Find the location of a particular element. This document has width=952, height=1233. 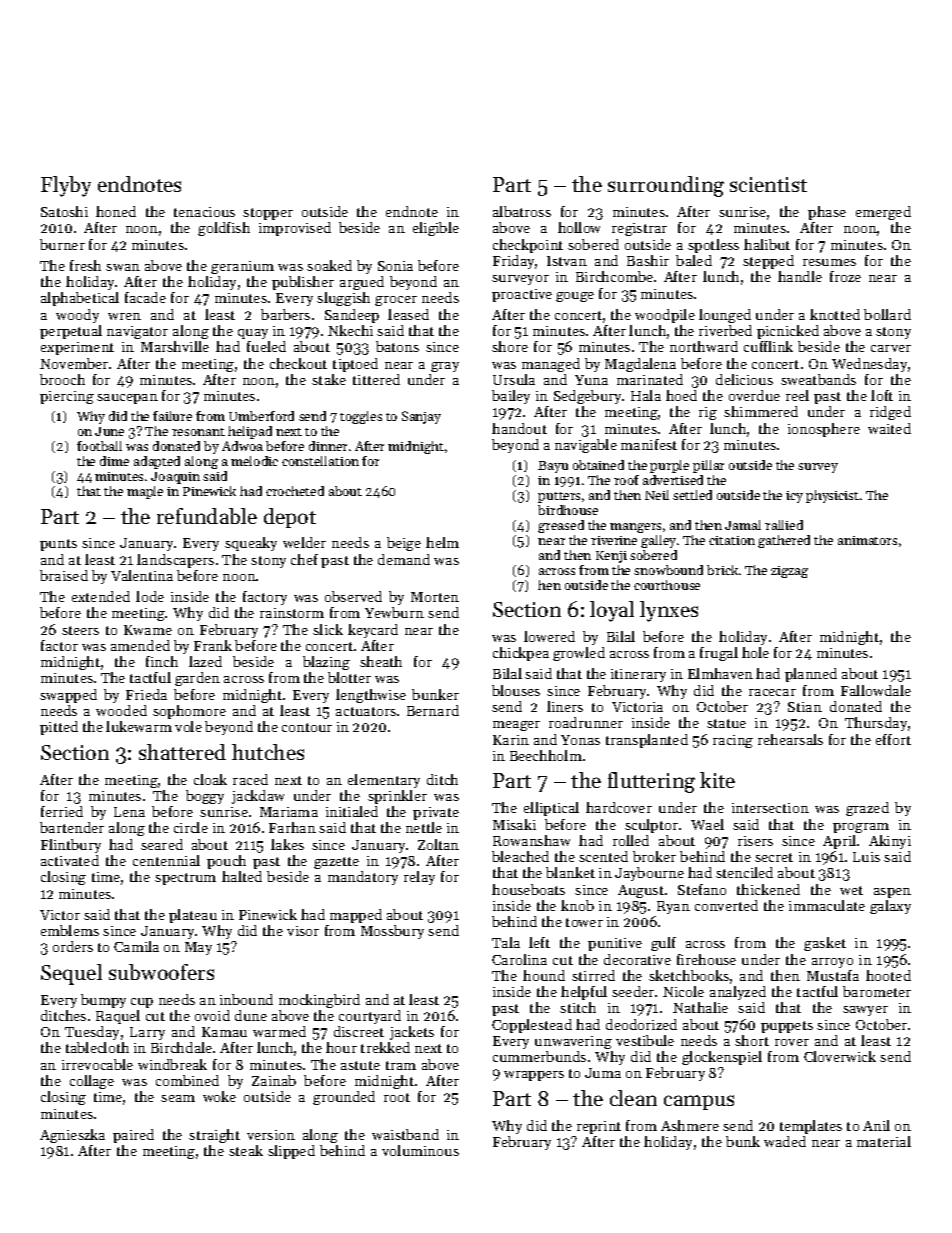

windbreak is located at coordinates (172, 1064).
